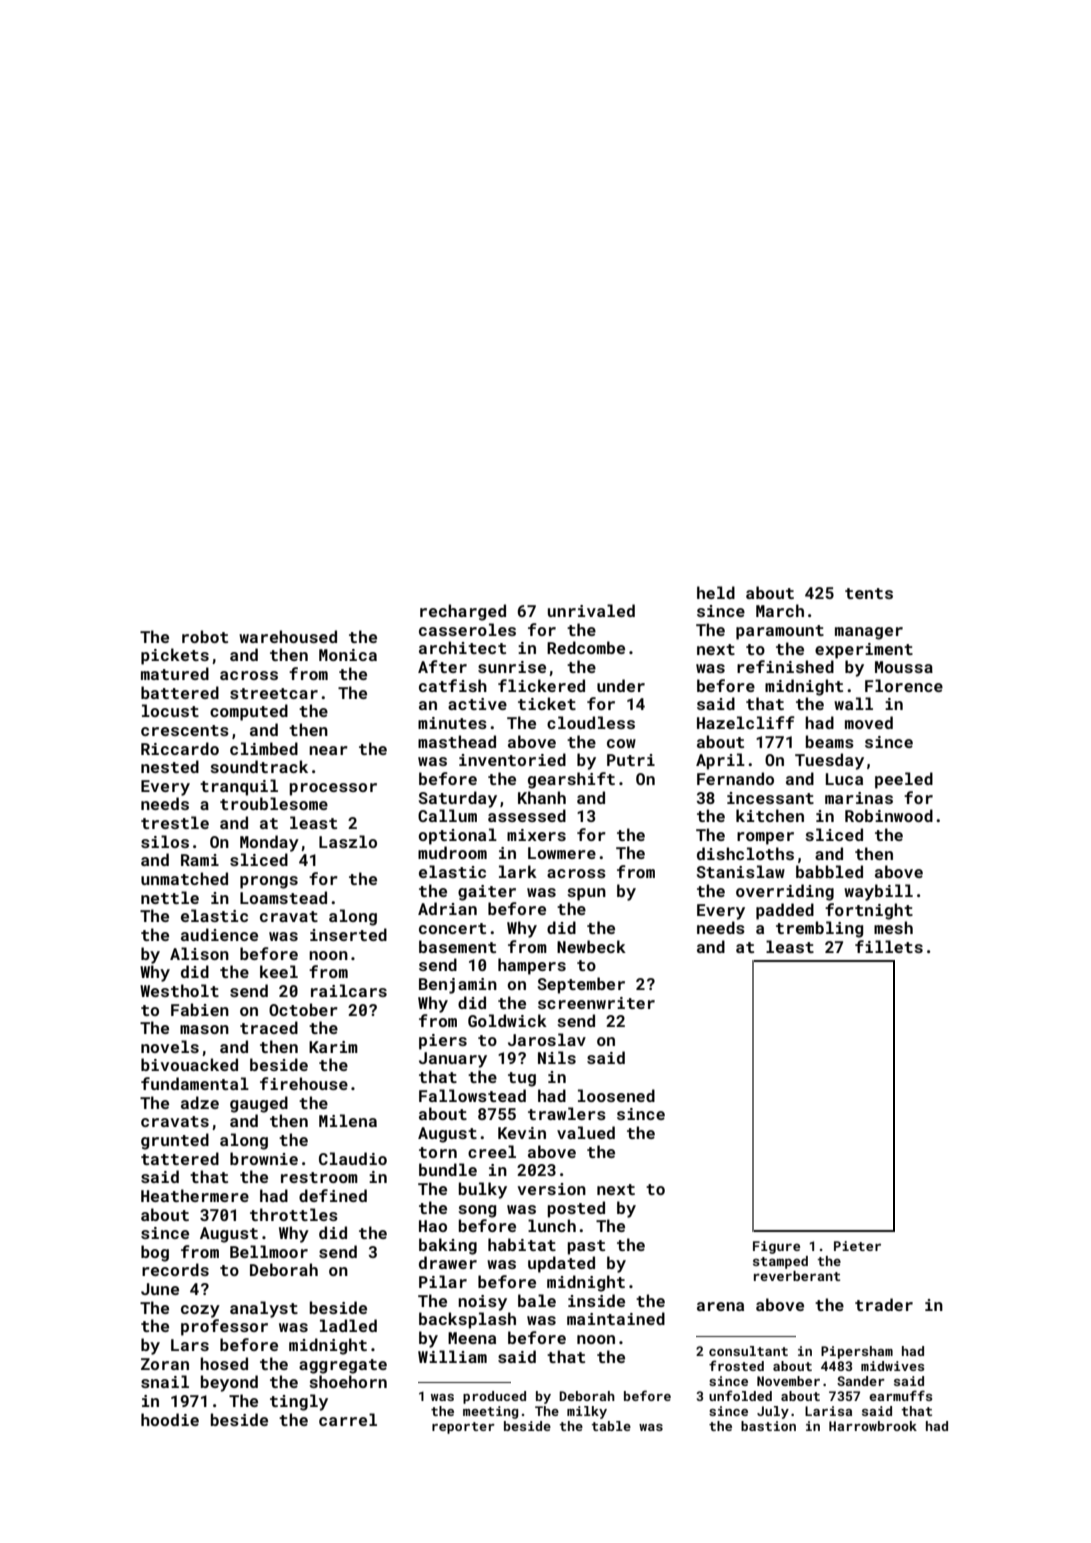 The height and width of the screenshot is (1543, 1091). I want to click on trestle, so click(175, 822).
